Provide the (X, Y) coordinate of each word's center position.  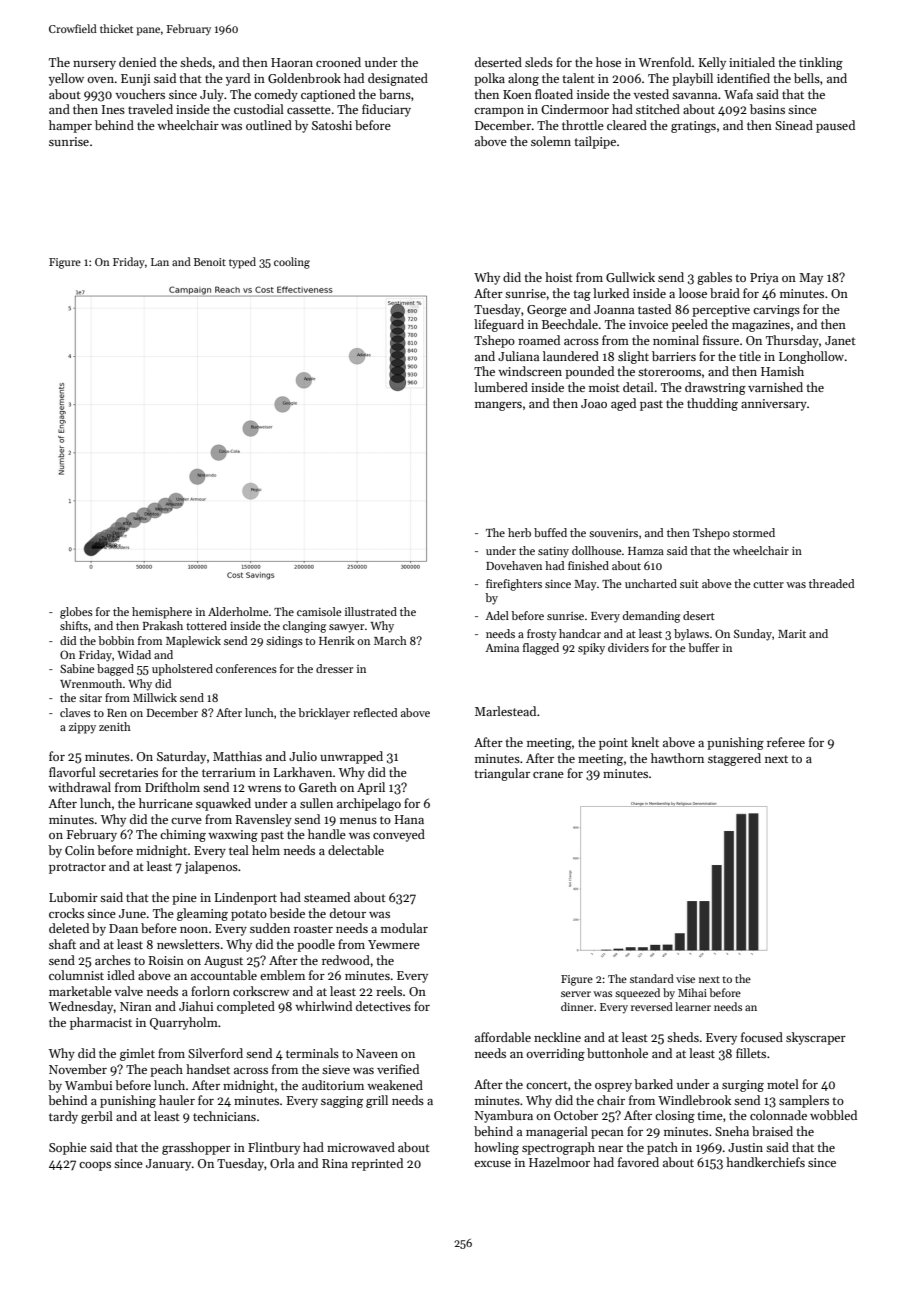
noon (194, 930)
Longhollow (811, 357)
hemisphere (162, 613)
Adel (497, 615)
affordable (503, 1037)
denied (137, 62)
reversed (652, 1006)
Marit (792, 634)
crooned (338, 62)
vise (685, 979)
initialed (752, 62)
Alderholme (238, 611)
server (576, 994)
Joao (594, 403)
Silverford (215, 1053)
